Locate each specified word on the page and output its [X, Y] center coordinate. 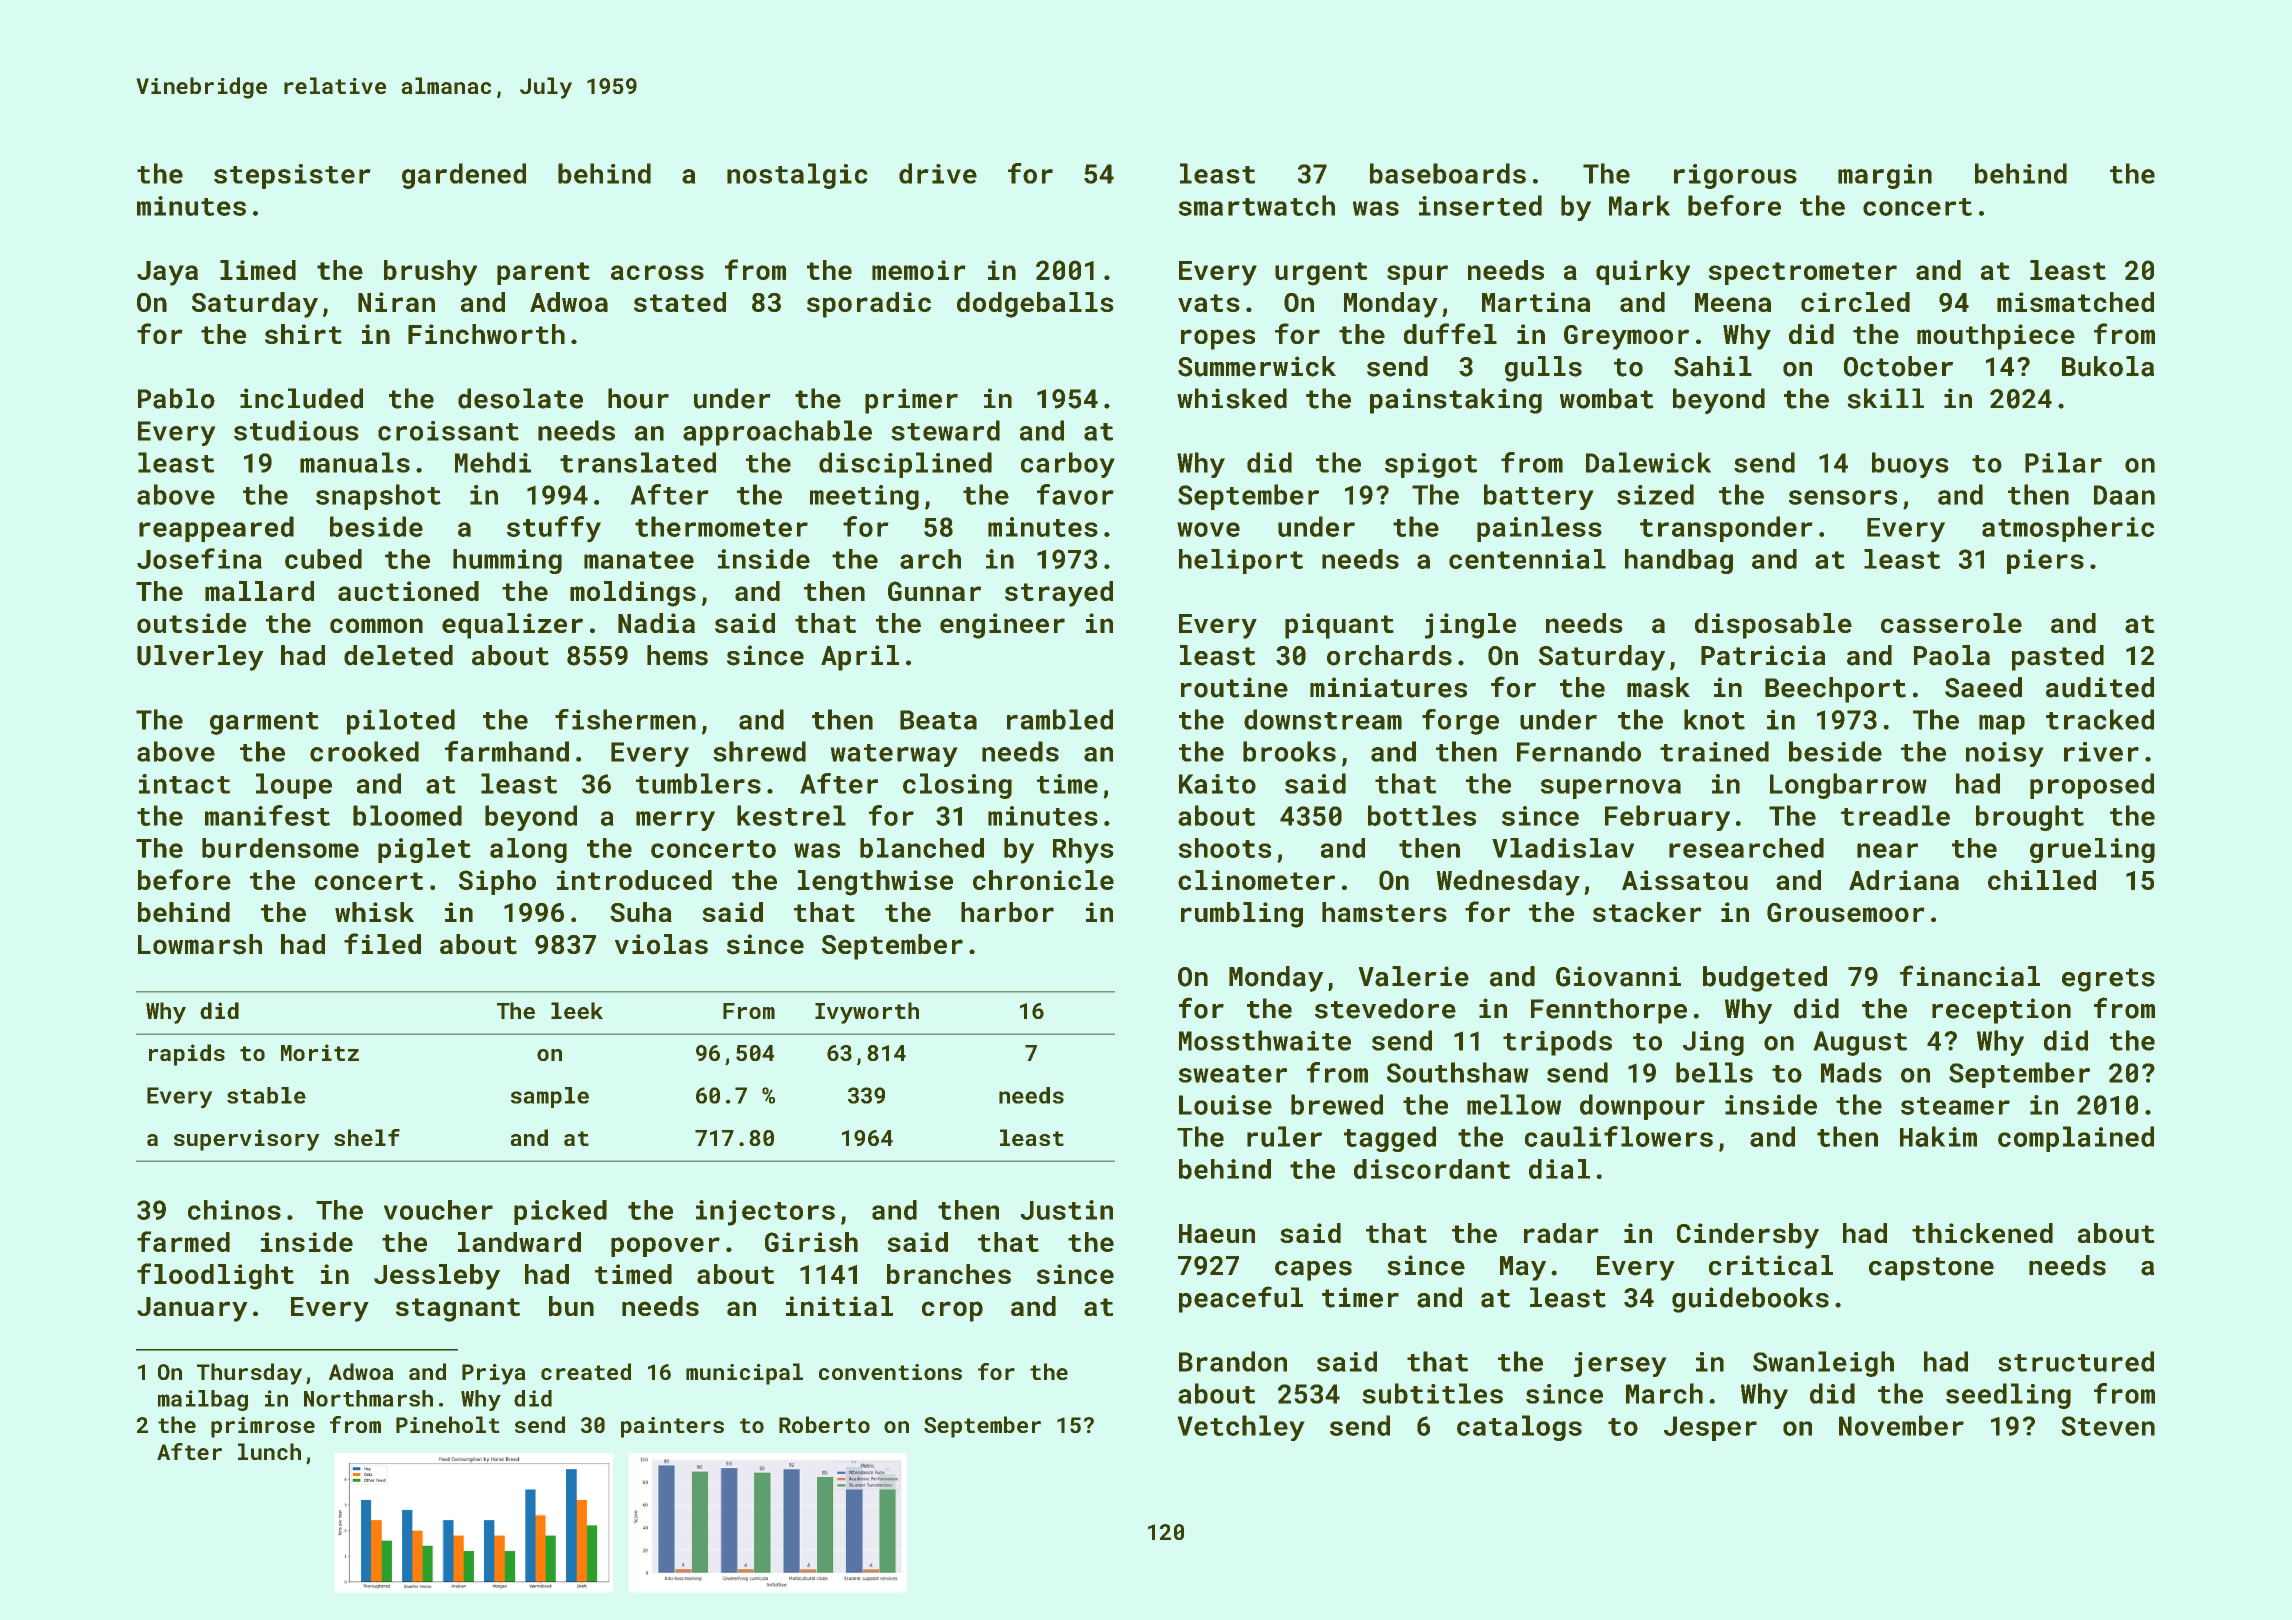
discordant [1432, 1169]
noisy [2005, 754]
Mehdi [493, 462]
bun [571, 1306]
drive [938, 173]
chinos [234, 1210]
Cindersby [1748, 1236]
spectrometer [1802, 273]
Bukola [2108, 366]
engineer [1002, 626]
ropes [1218, 339]
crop [952, 1311]
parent [543, 273]
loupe [294, 786]
